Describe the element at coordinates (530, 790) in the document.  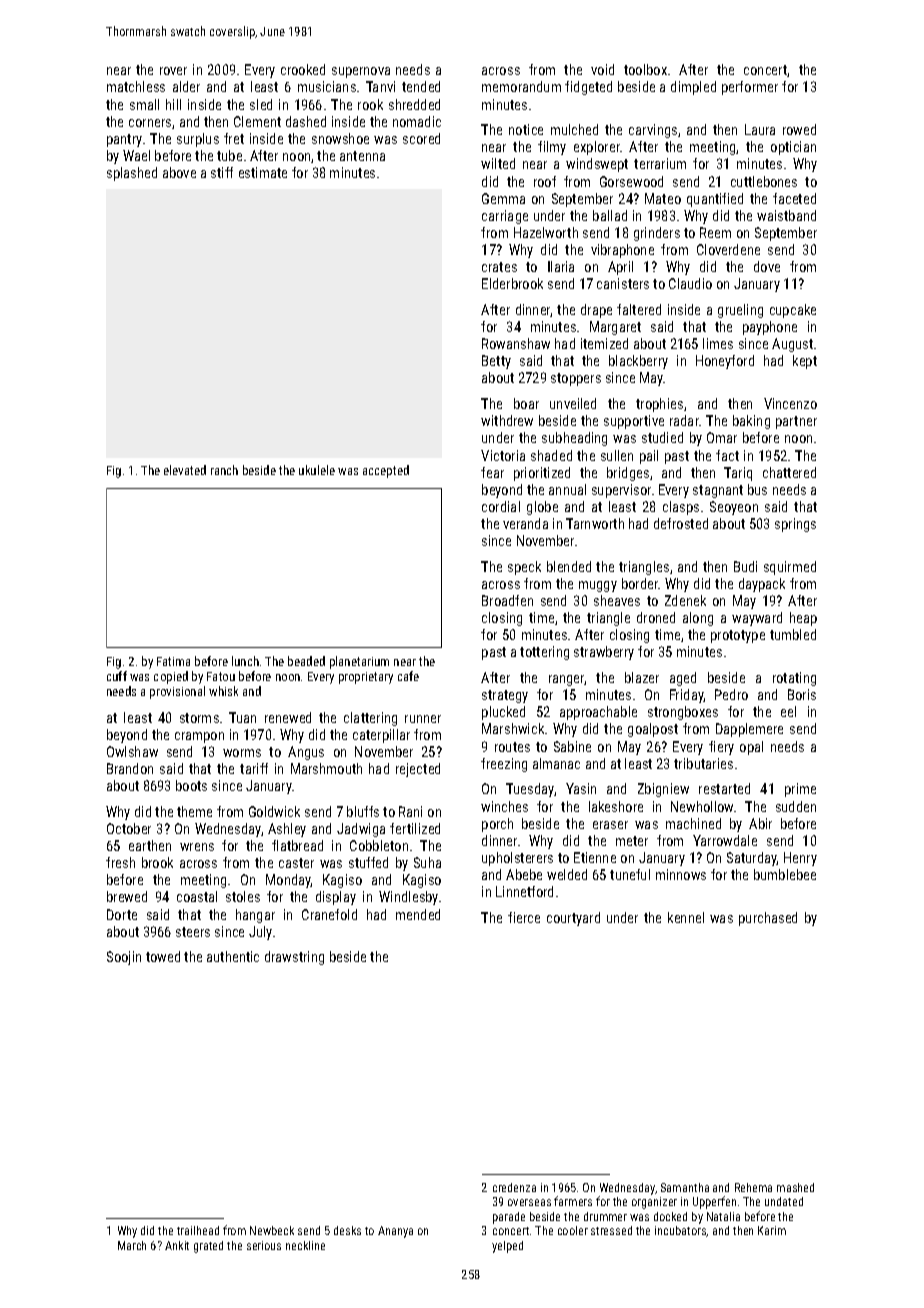
I see `Tuesday` at that location.
